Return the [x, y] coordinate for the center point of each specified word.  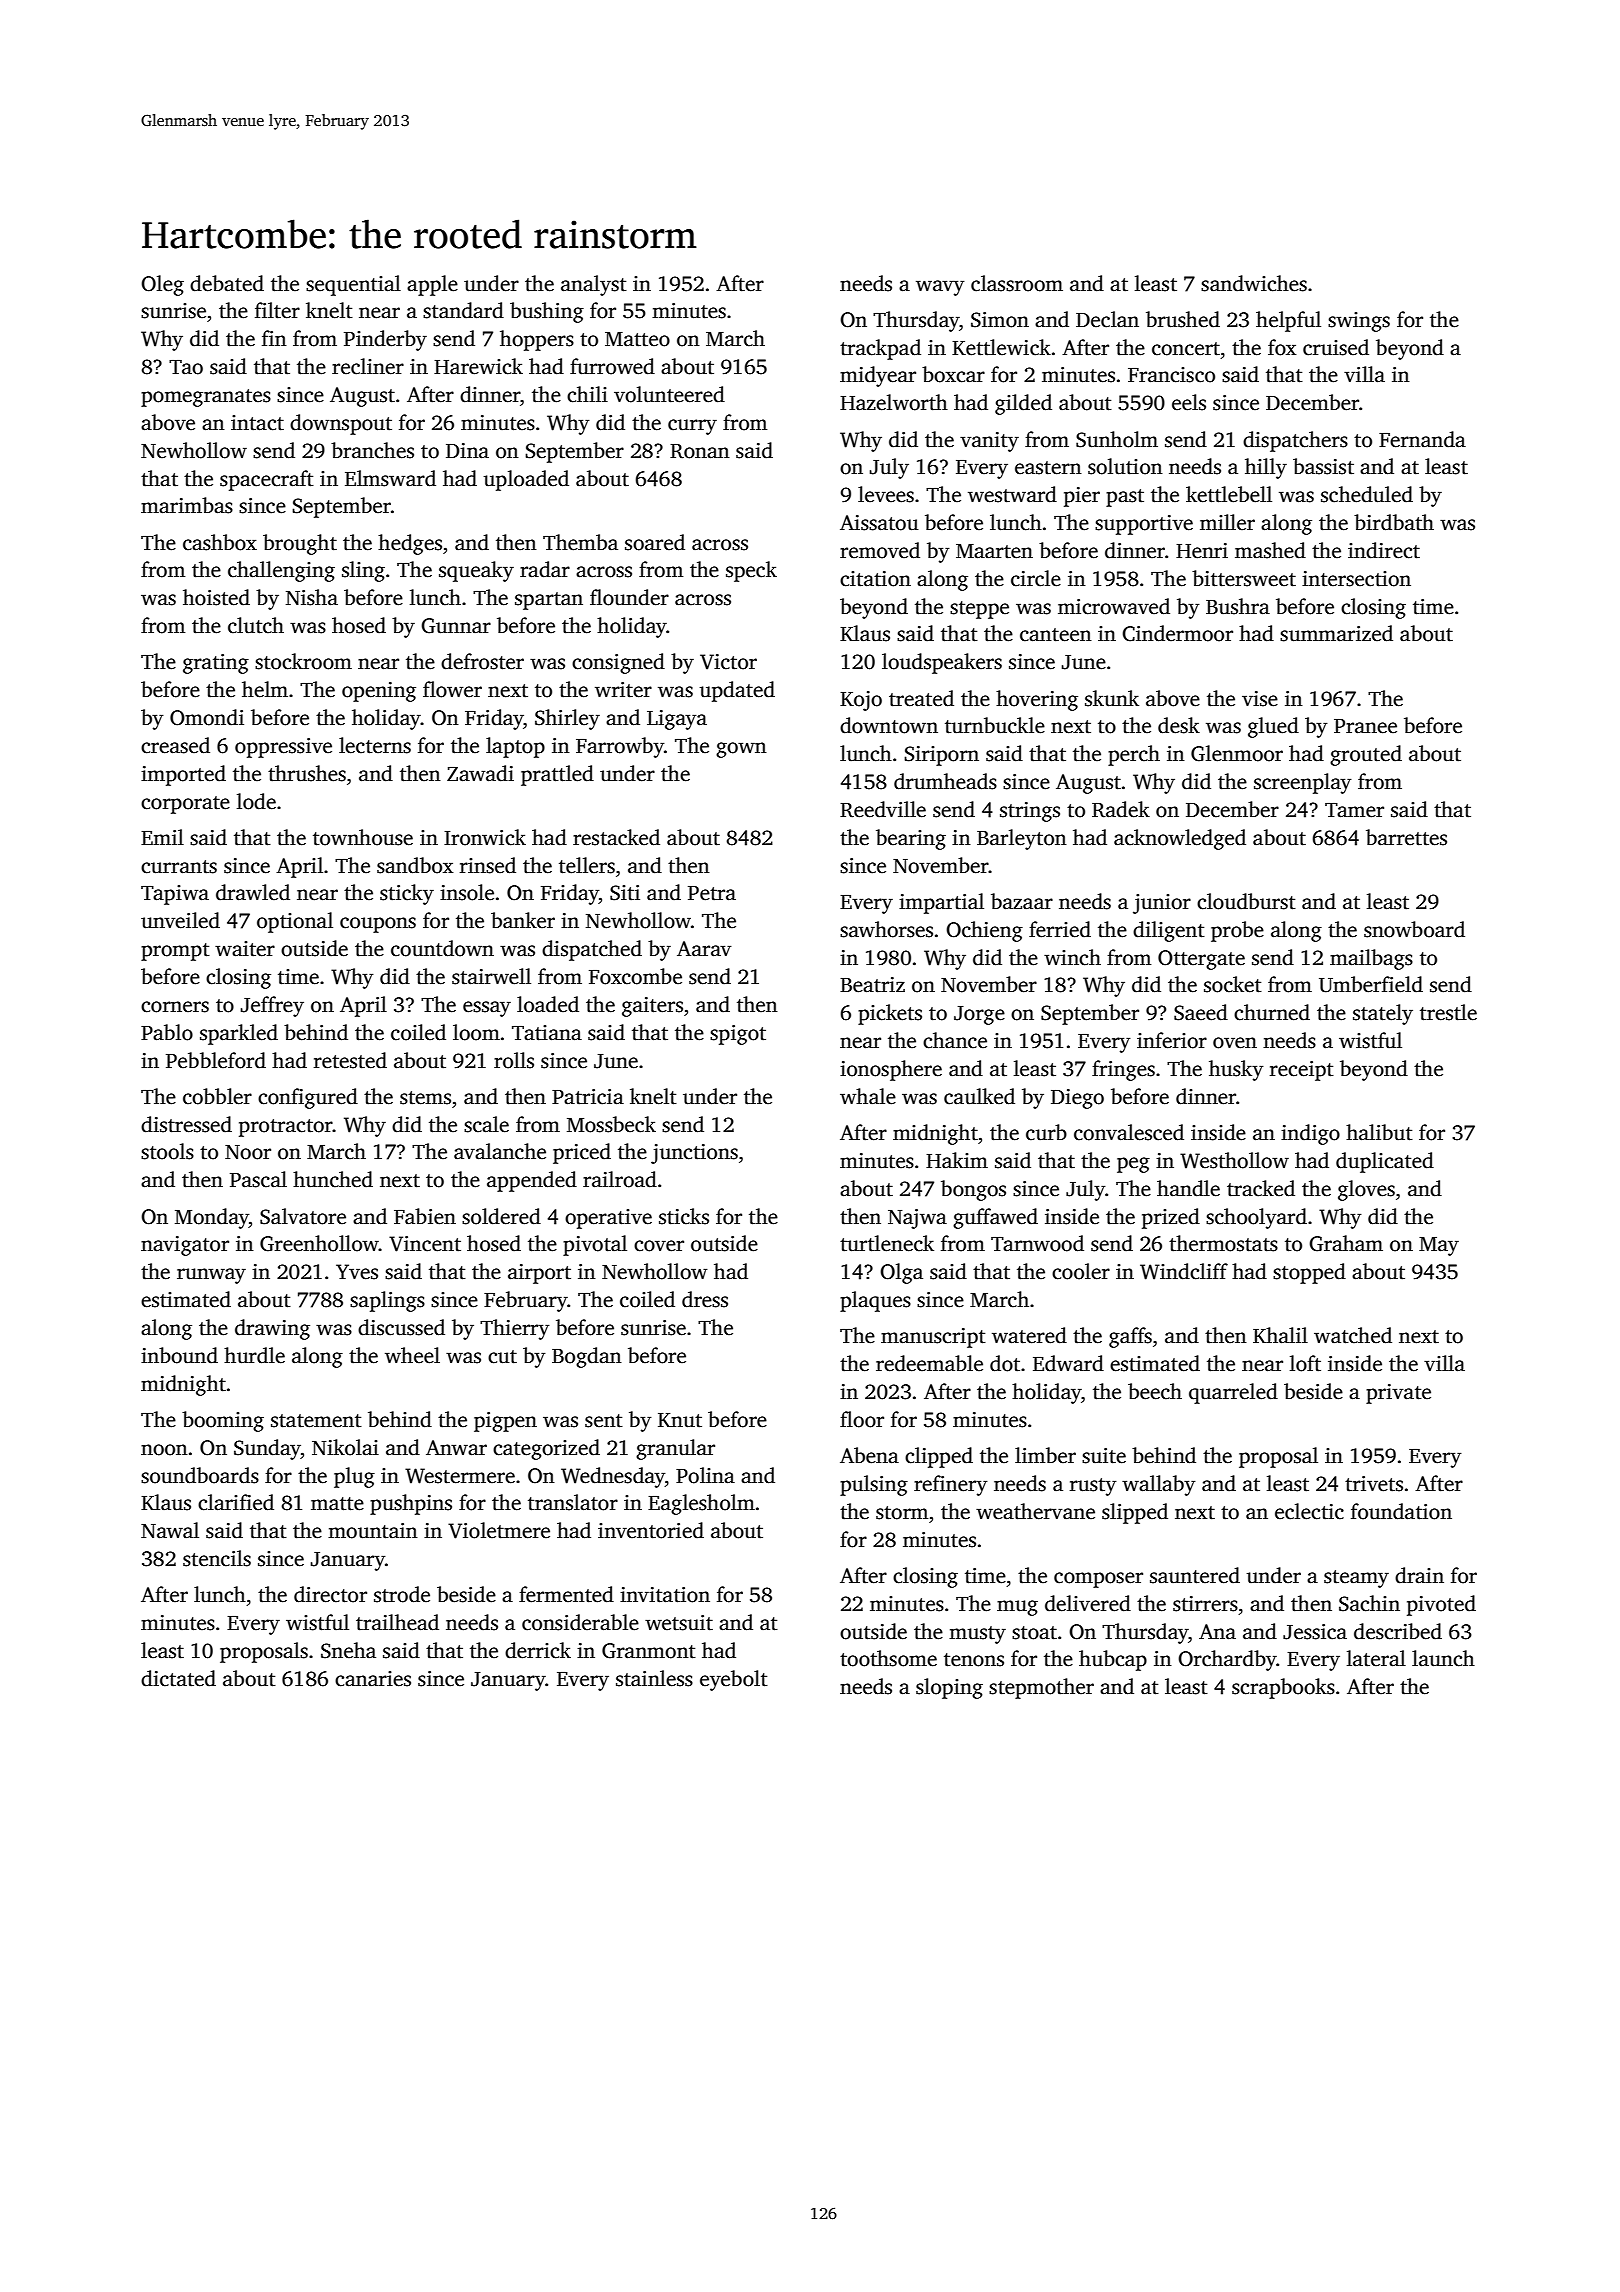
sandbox [415, 865]
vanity [989, 442]
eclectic [1309, 1511]
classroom [1017, 283]
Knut [680, 1420]
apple [432, 285]
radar [545, 569]
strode [402, 1594]
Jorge [979, 1015]
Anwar [456, 1448]
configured [308, 1098]
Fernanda [1422, 439]
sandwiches [1254, 283]
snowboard [1414, 929]
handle [1188, 1188]
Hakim [957, 1160]
